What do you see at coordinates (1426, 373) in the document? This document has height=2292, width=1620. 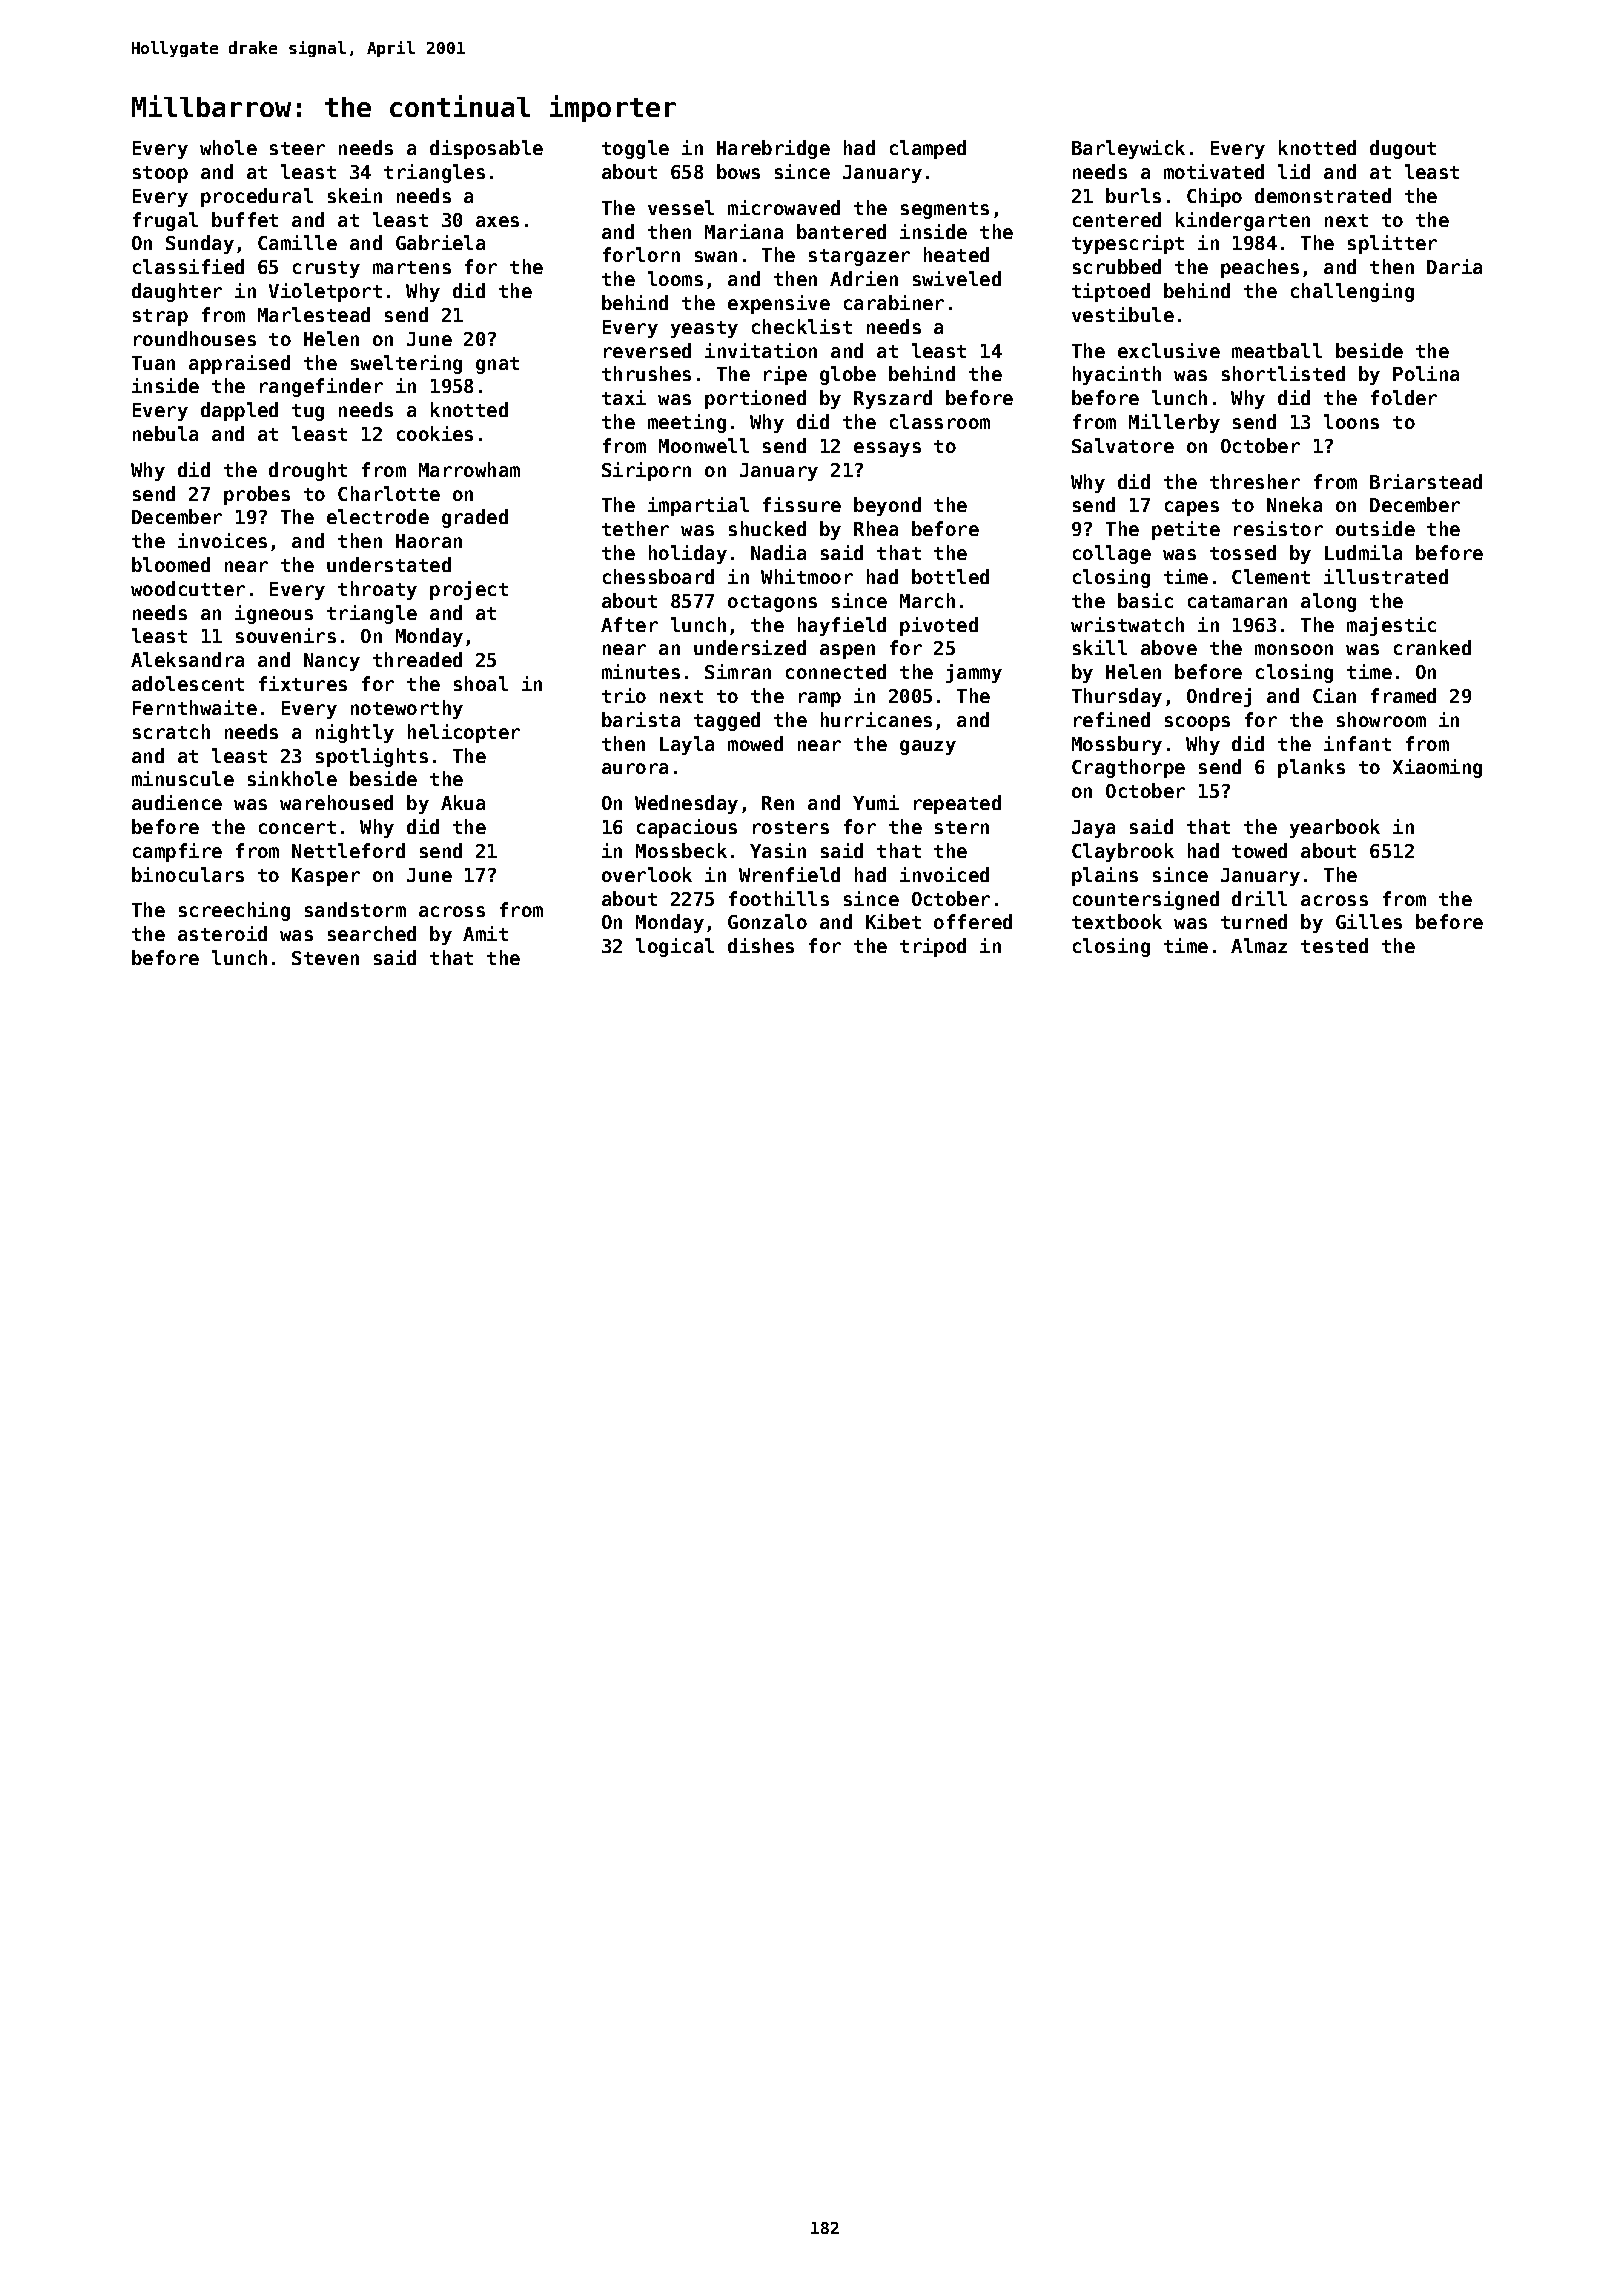 I see `Polina` at bounding box center [1426, 373].
